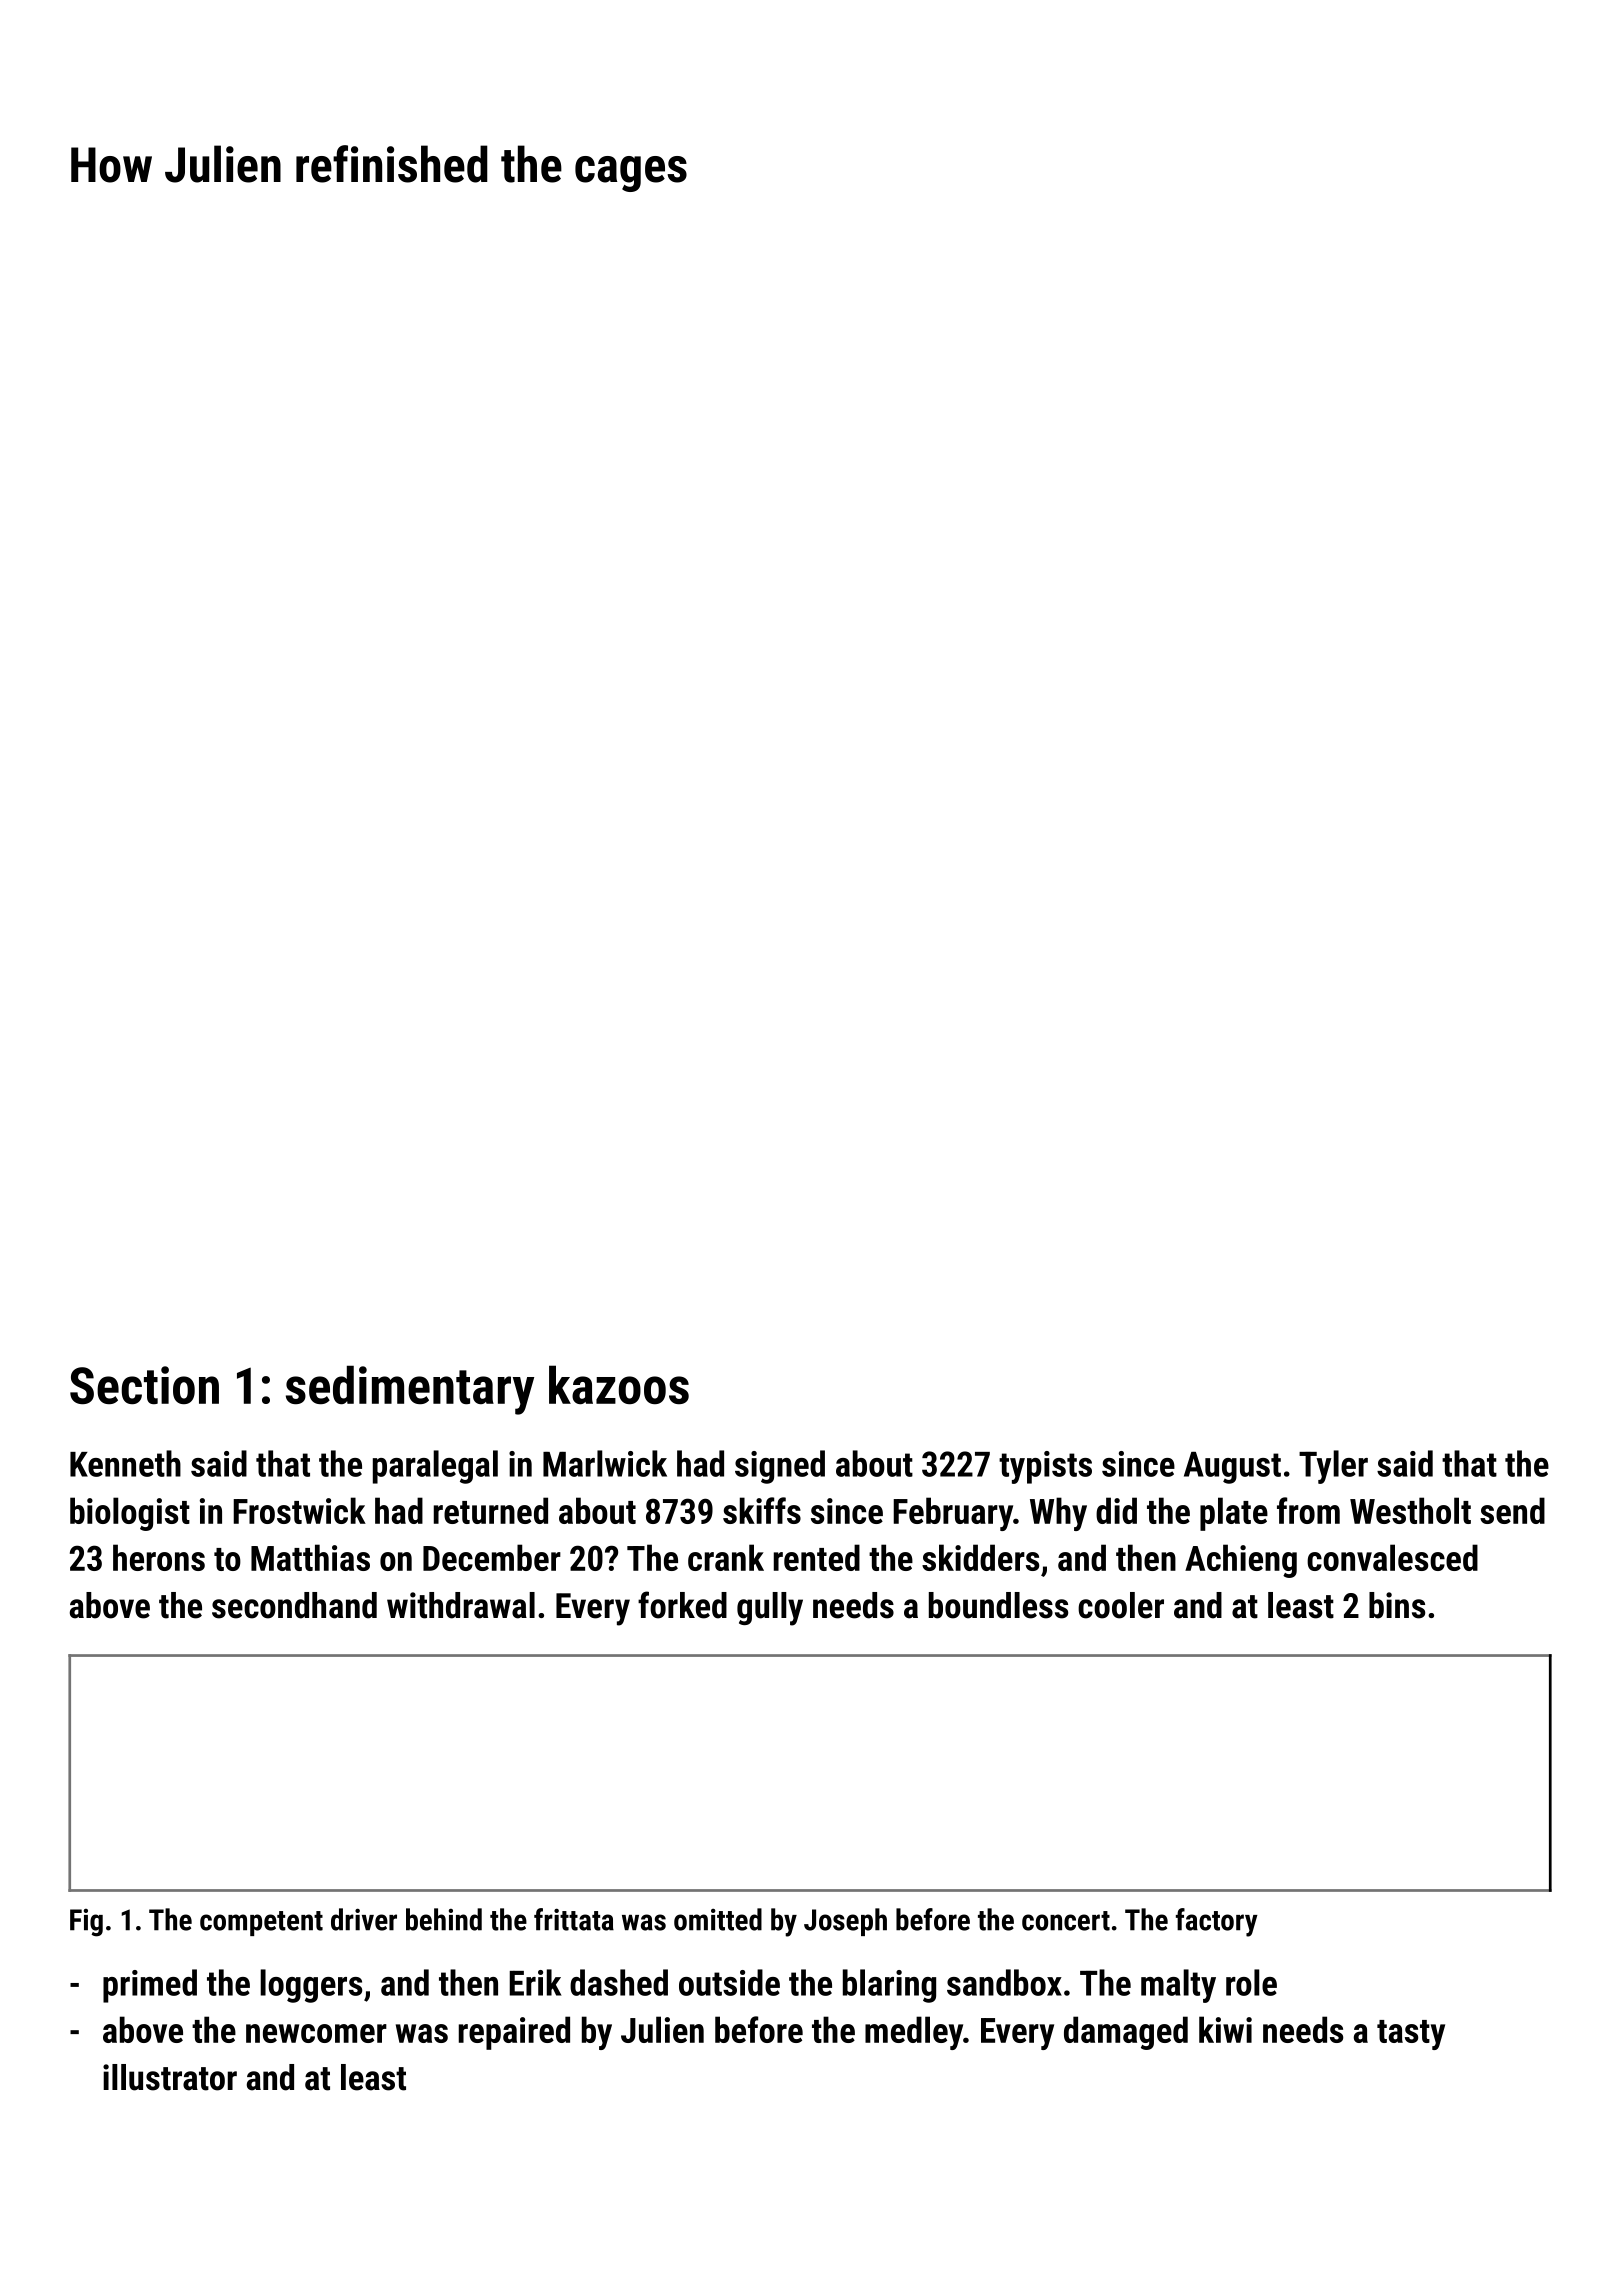 Image resolution: width=1620 pixels, height=2292 pixels. Describe the element at coordinates (1217, 1922) in the image. I see `factory` at that location.
